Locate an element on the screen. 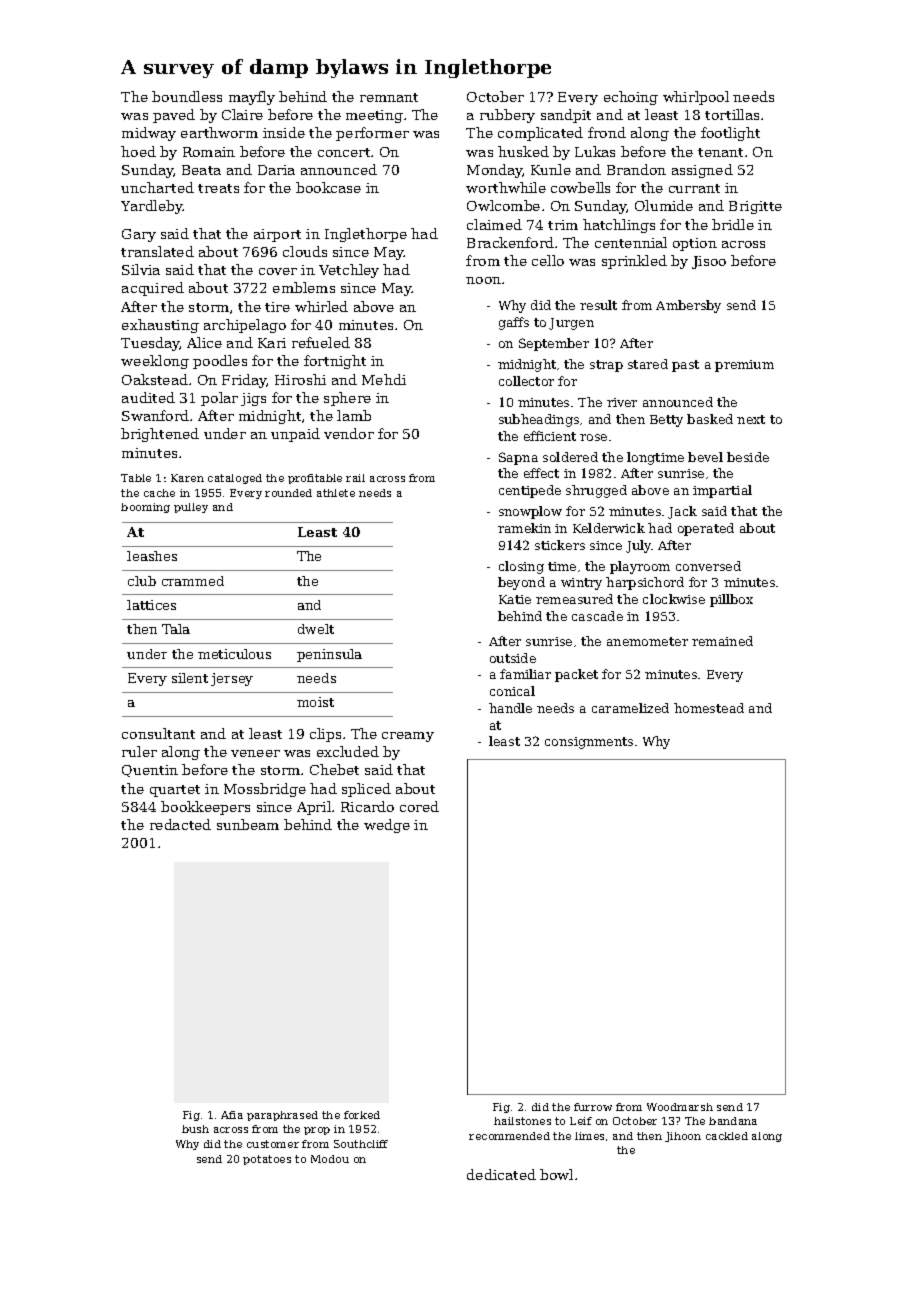 This screenshot has height=1316, width=908. bush is located at coordinates (195, 1129).
